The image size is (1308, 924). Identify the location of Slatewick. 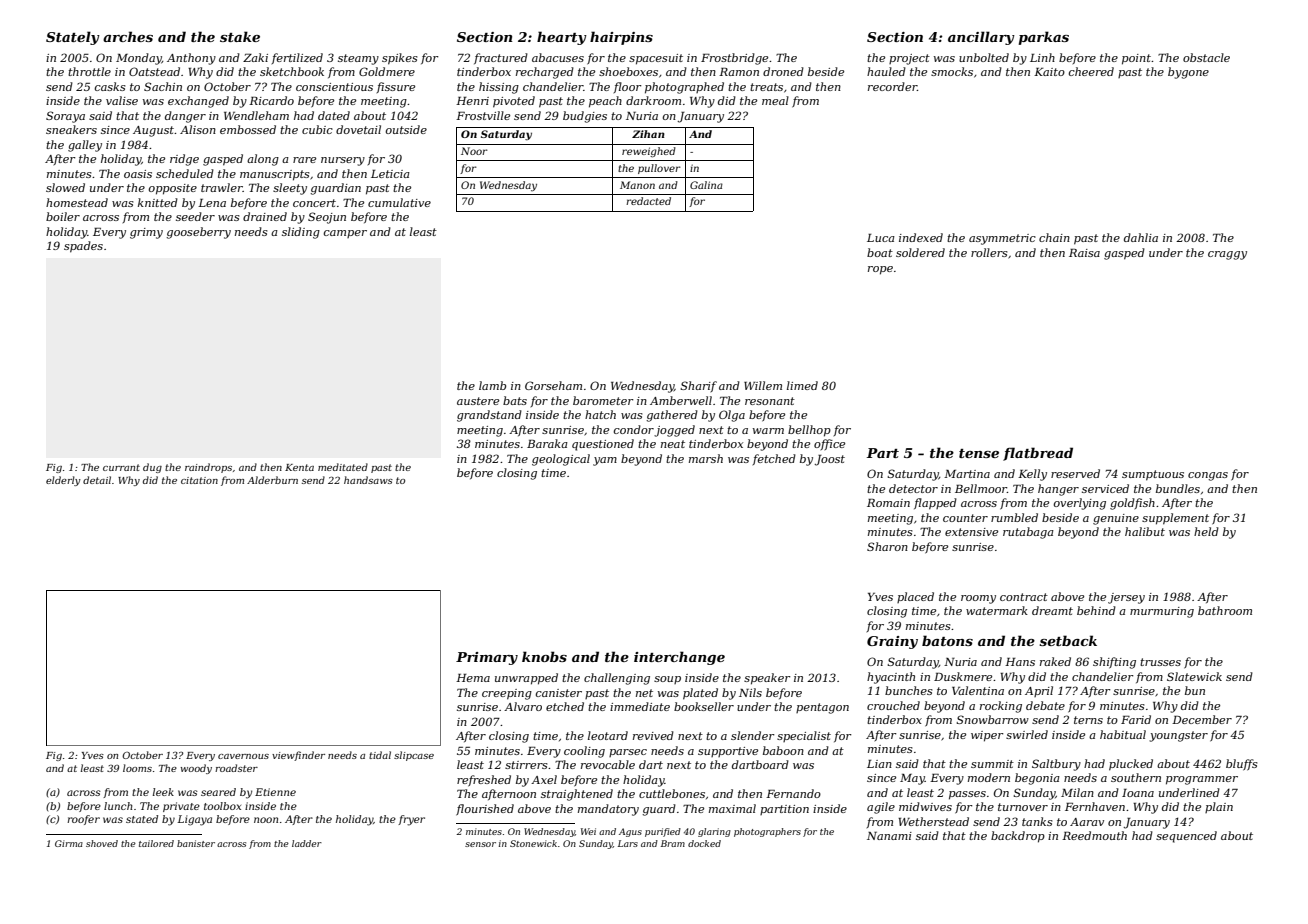
(1194, 676).
